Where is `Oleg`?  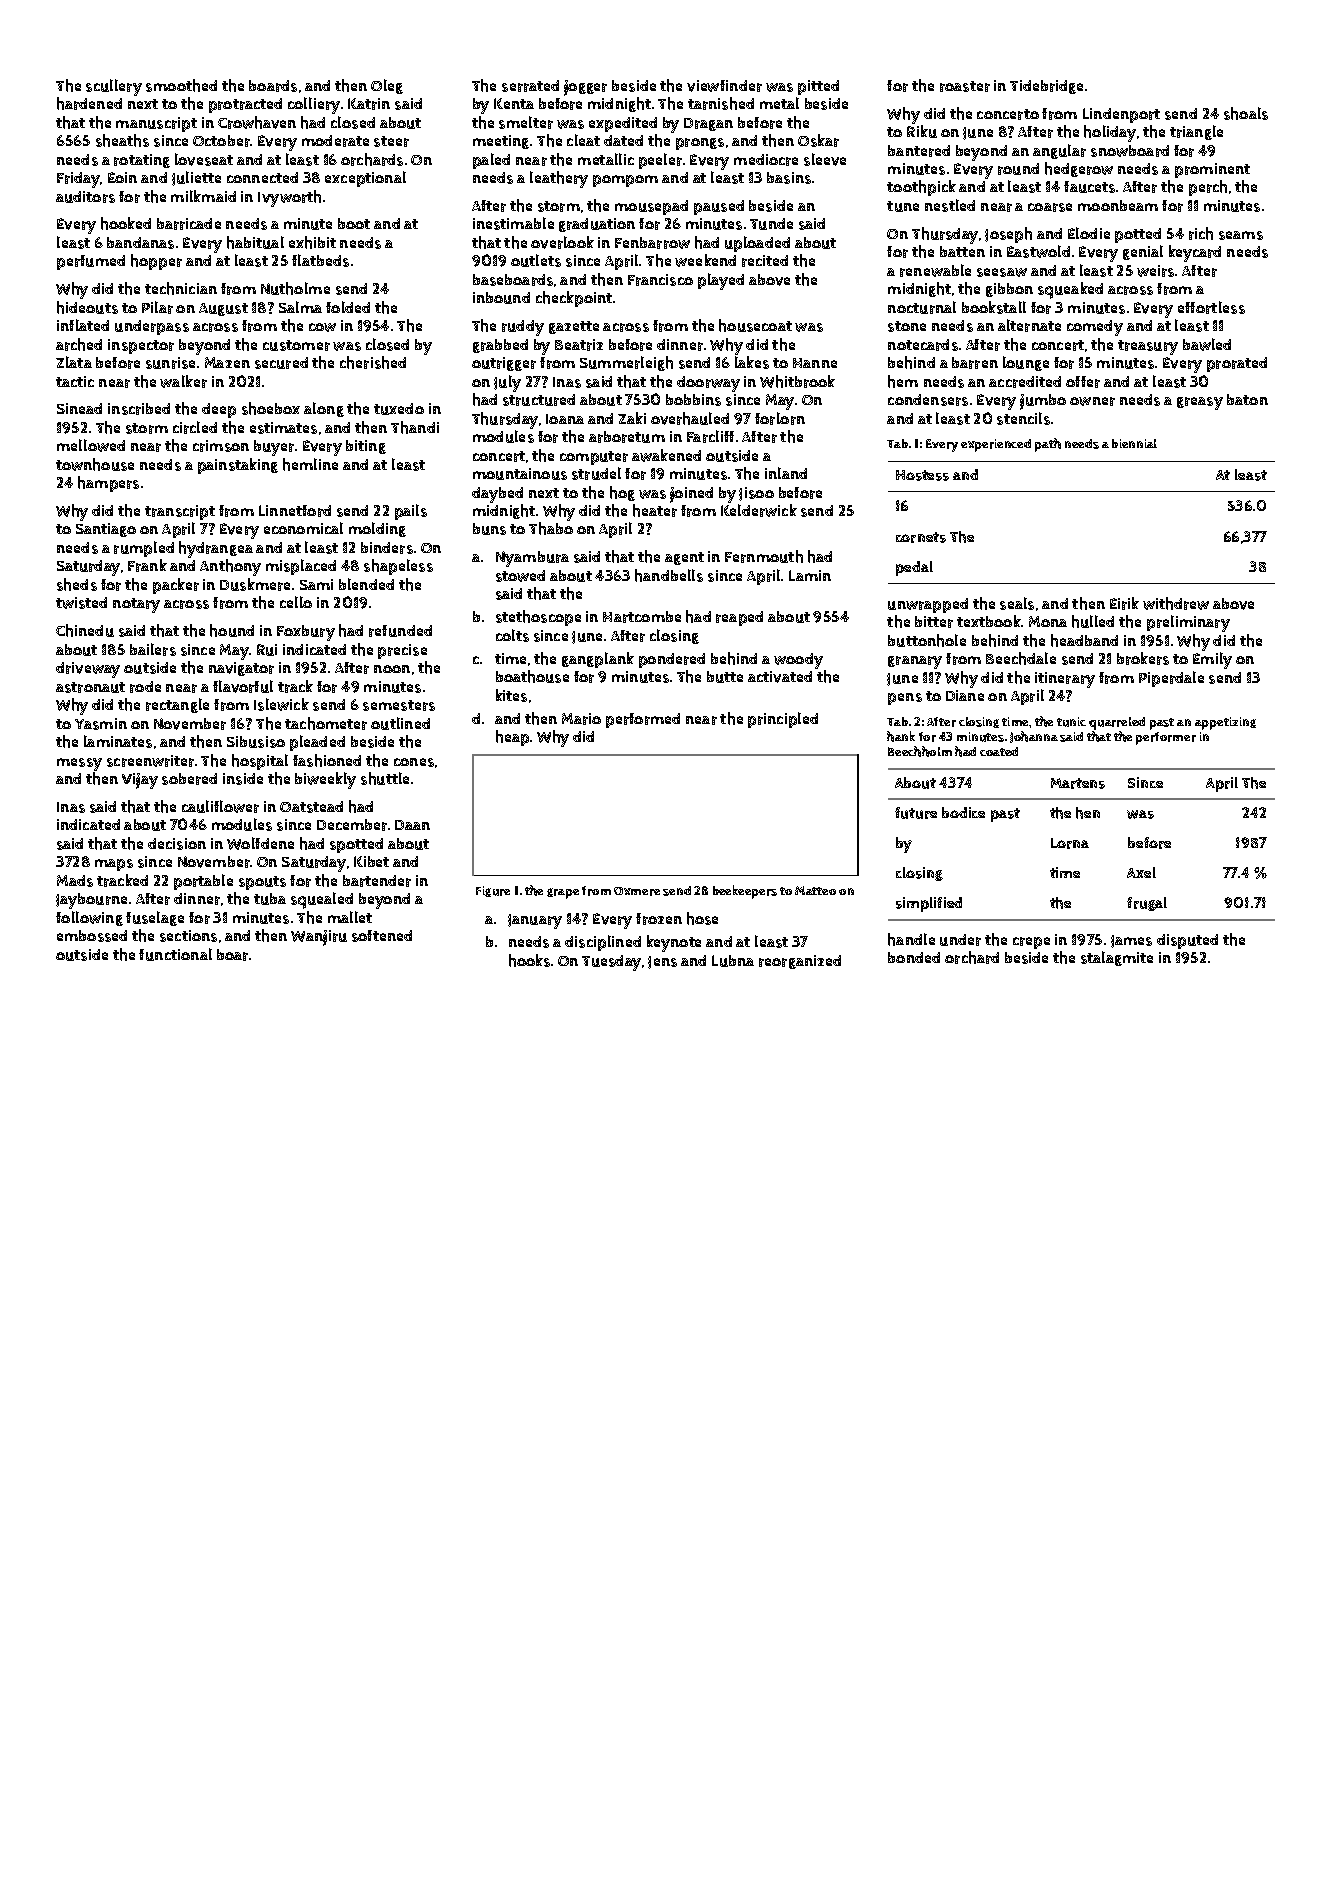 Oleg is located at coordinates (387, 86).
